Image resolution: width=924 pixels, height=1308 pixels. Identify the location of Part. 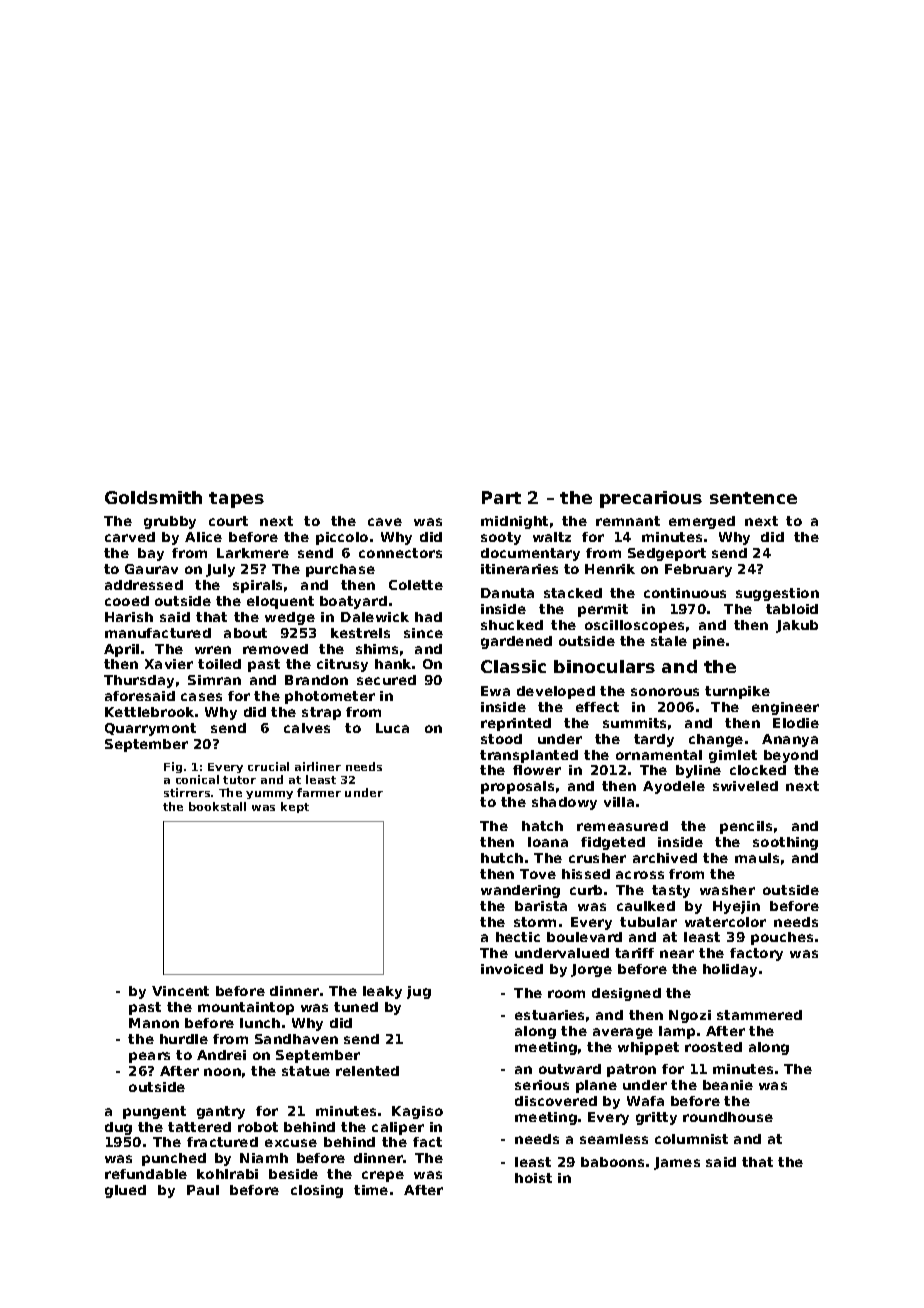
(501, 497).
